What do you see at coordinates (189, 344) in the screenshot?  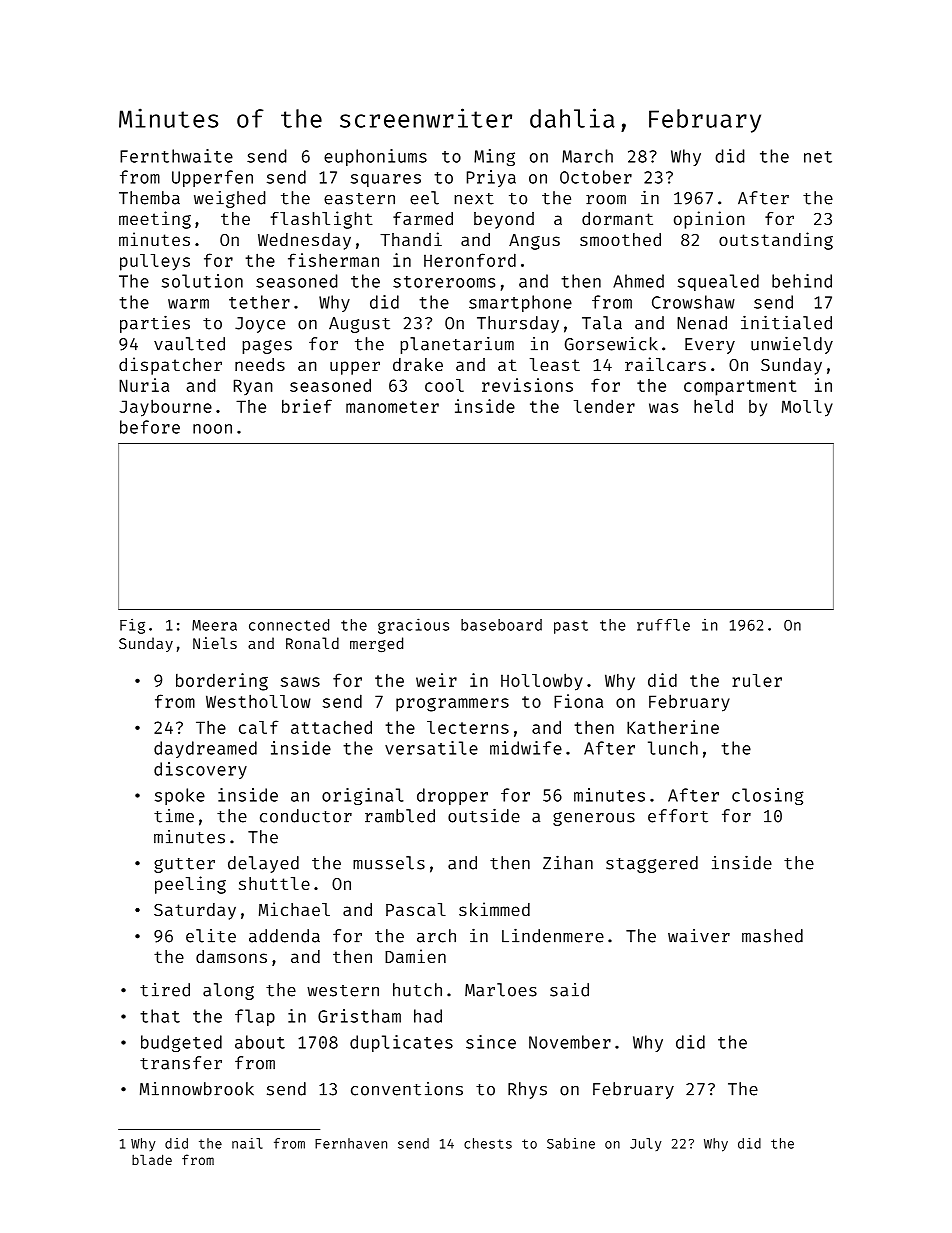 I see `vaulted` at bounding box center [189, 344].
